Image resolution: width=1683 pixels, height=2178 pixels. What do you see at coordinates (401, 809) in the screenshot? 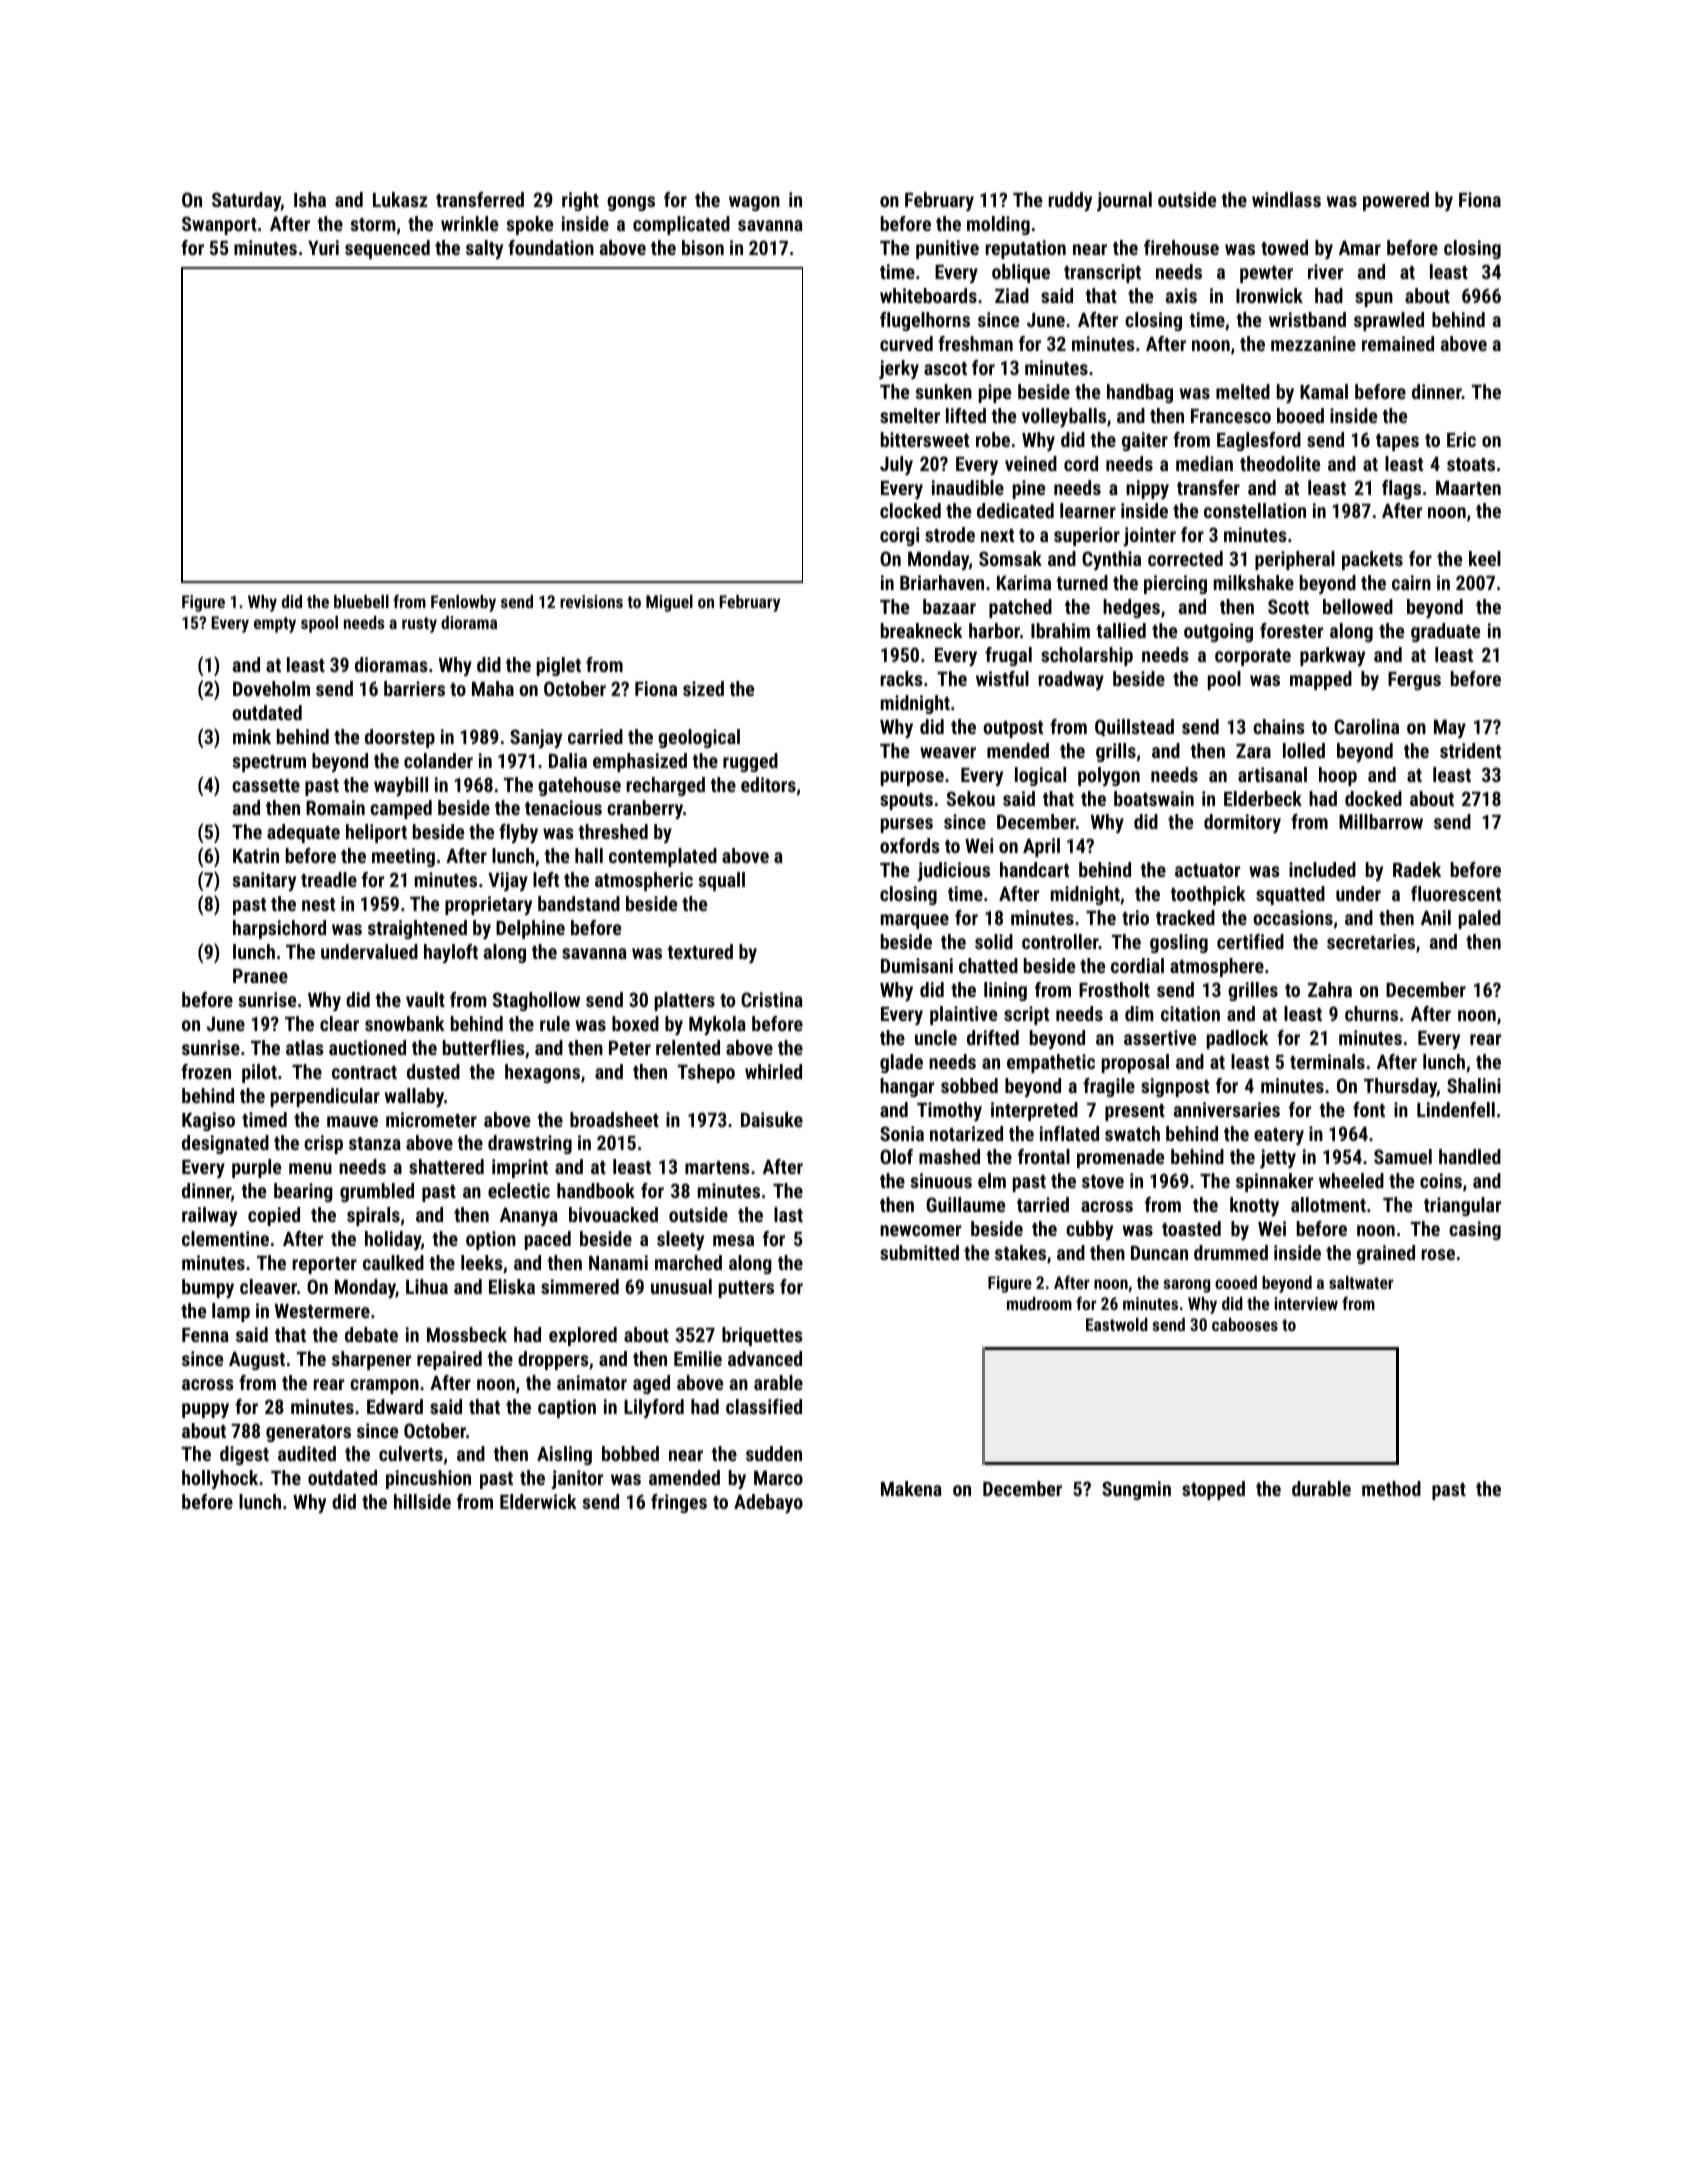
I see `camped` at bounding box center [401, 809].
